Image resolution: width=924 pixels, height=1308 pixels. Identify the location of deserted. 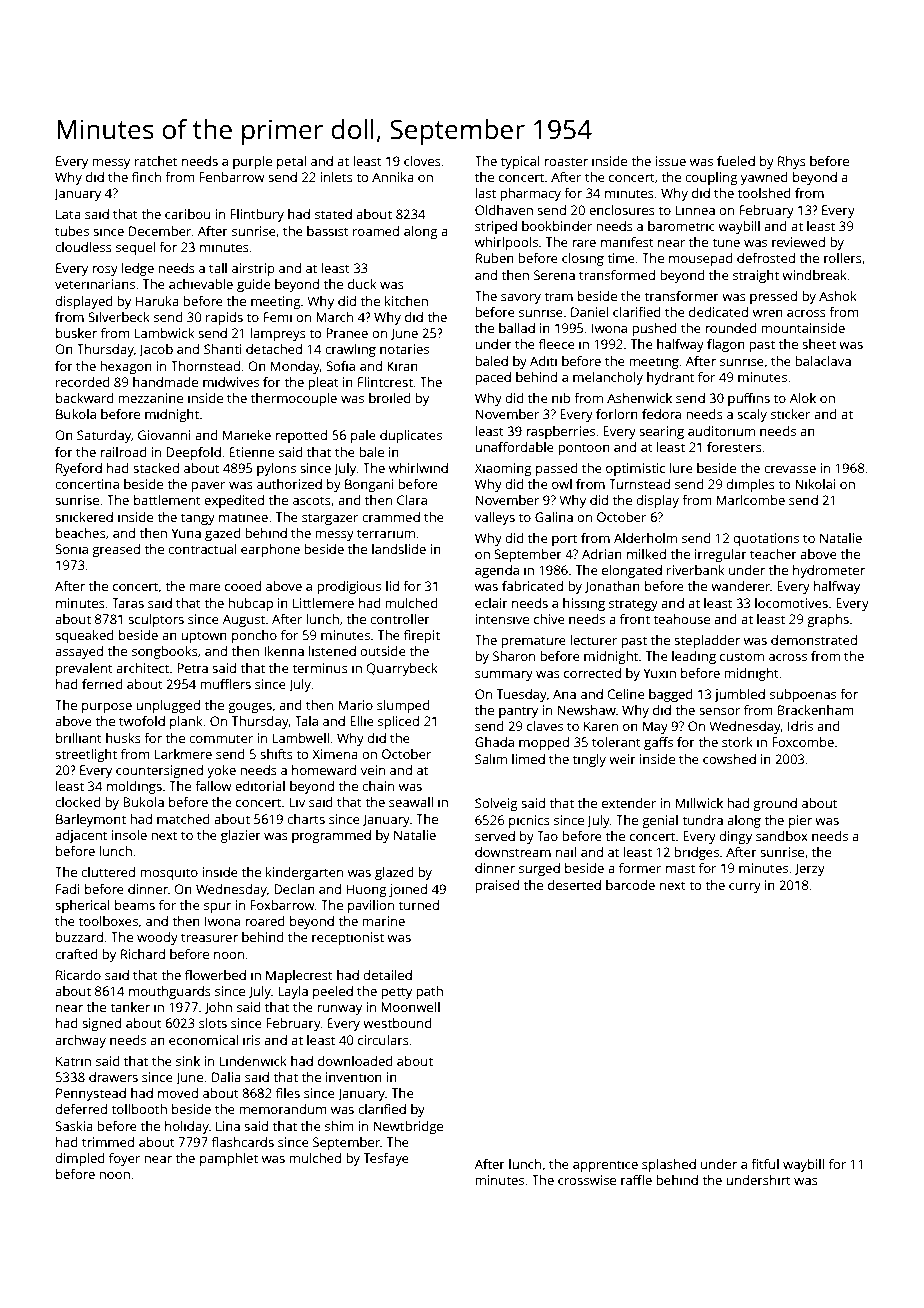
(574, 885).
